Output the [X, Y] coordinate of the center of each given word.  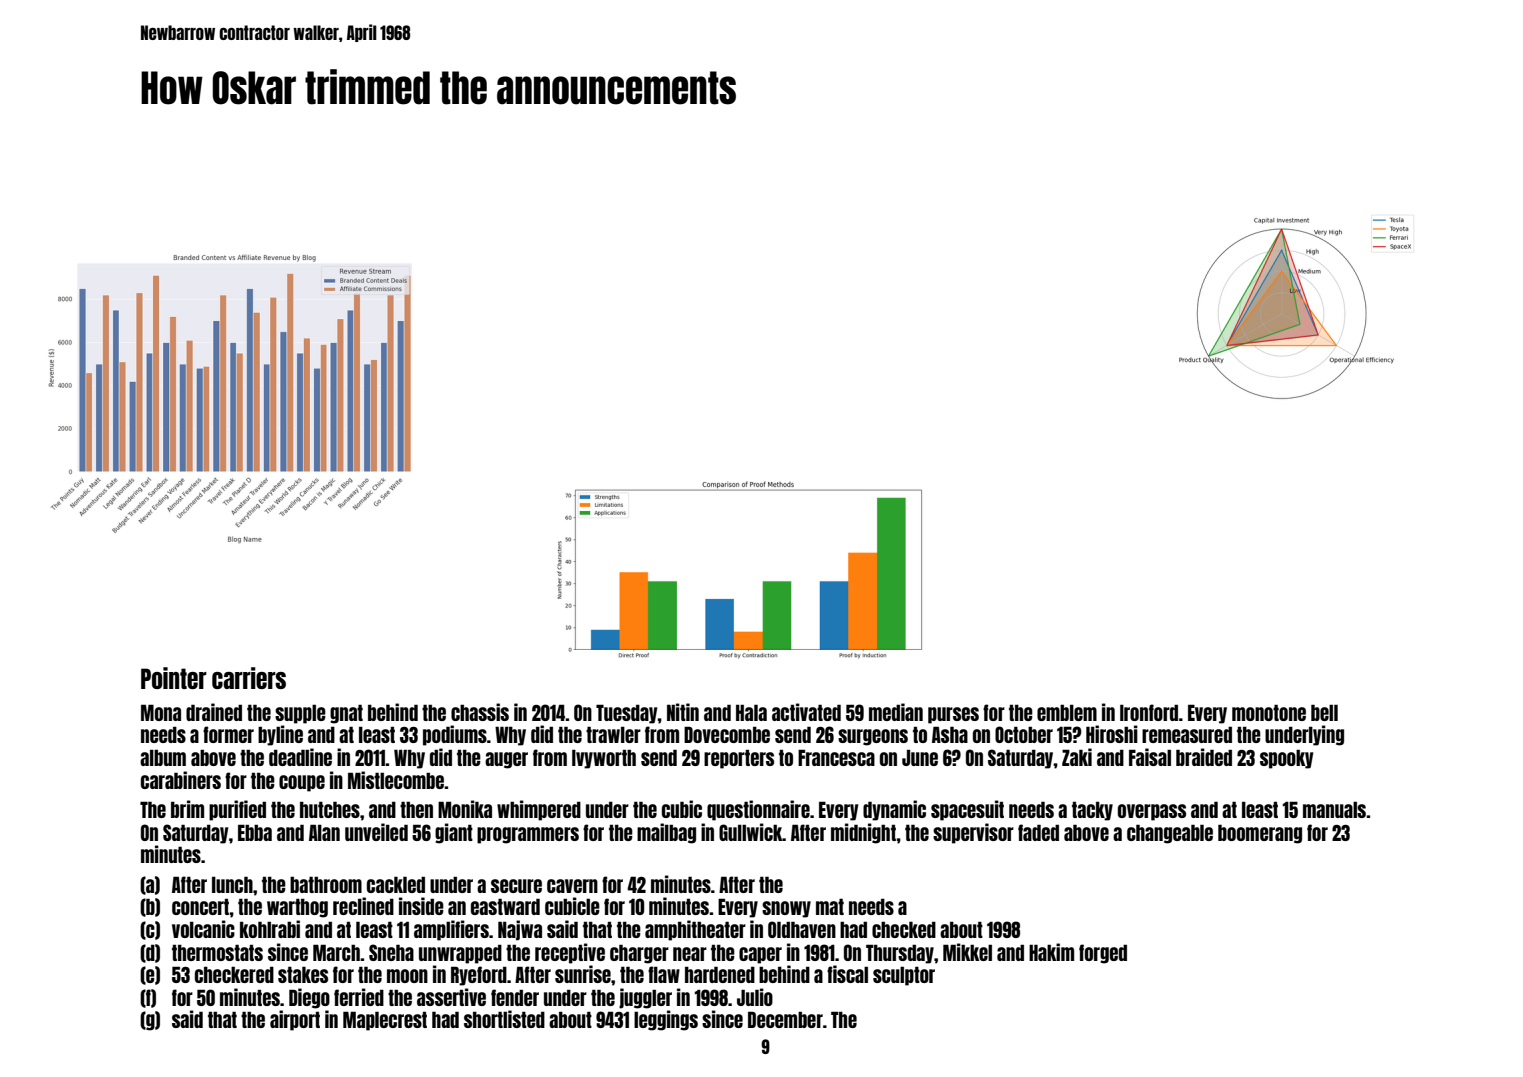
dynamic [894, 810]
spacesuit [967, 810]
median [896, 712]
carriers [249, 678]
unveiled [376, 832]
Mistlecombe [396, 780]
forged [1103, 954]
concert [201, 906]
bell [1324, 712]
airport [295, 1020]
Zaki [1077, 757]
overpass [1152, 812]
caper [760, 955]
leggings [666, 1020]
